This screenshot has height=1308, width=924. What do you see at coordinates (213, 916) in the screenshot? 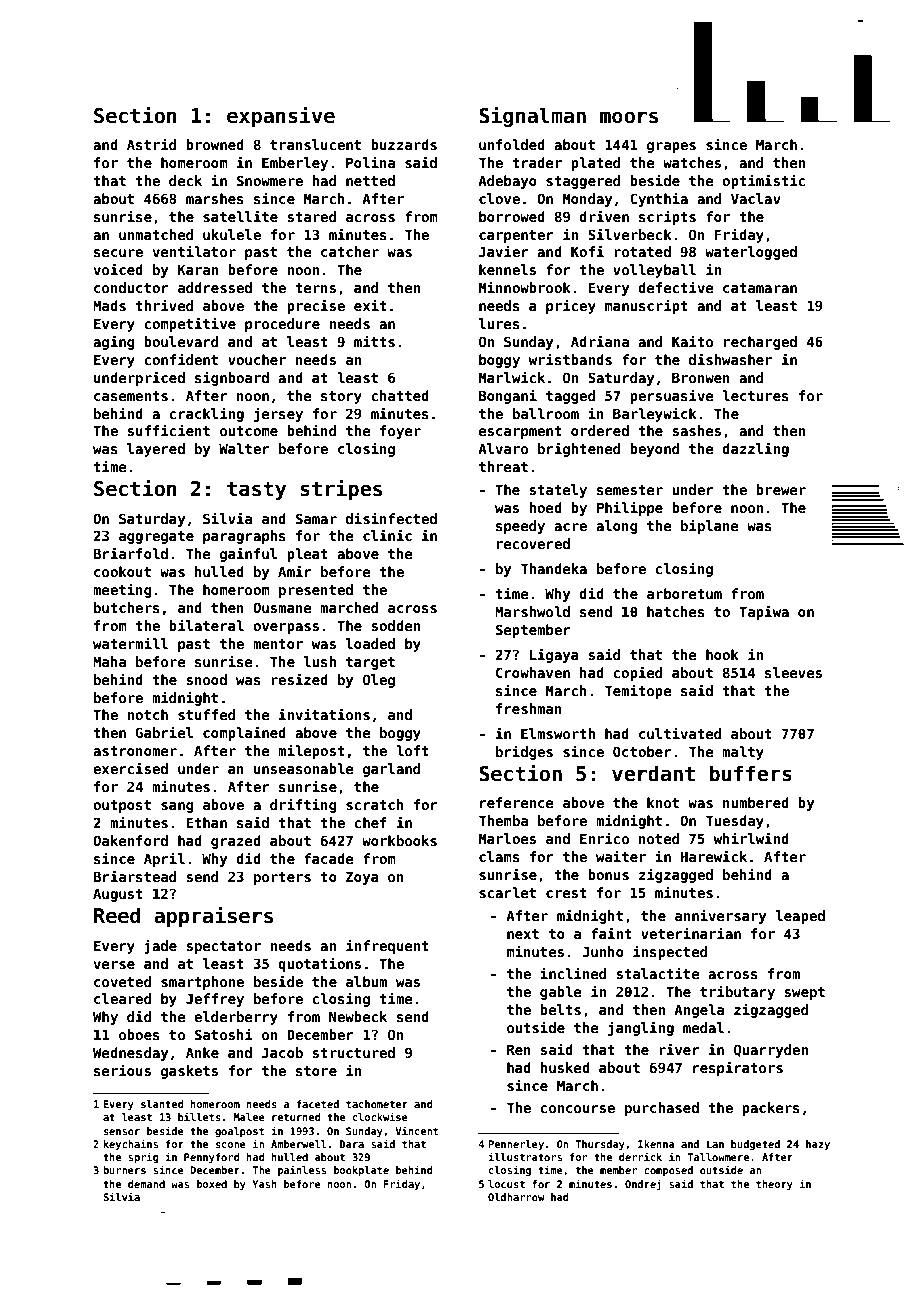
I see `appraisers` at bounding box center [213, 916].
